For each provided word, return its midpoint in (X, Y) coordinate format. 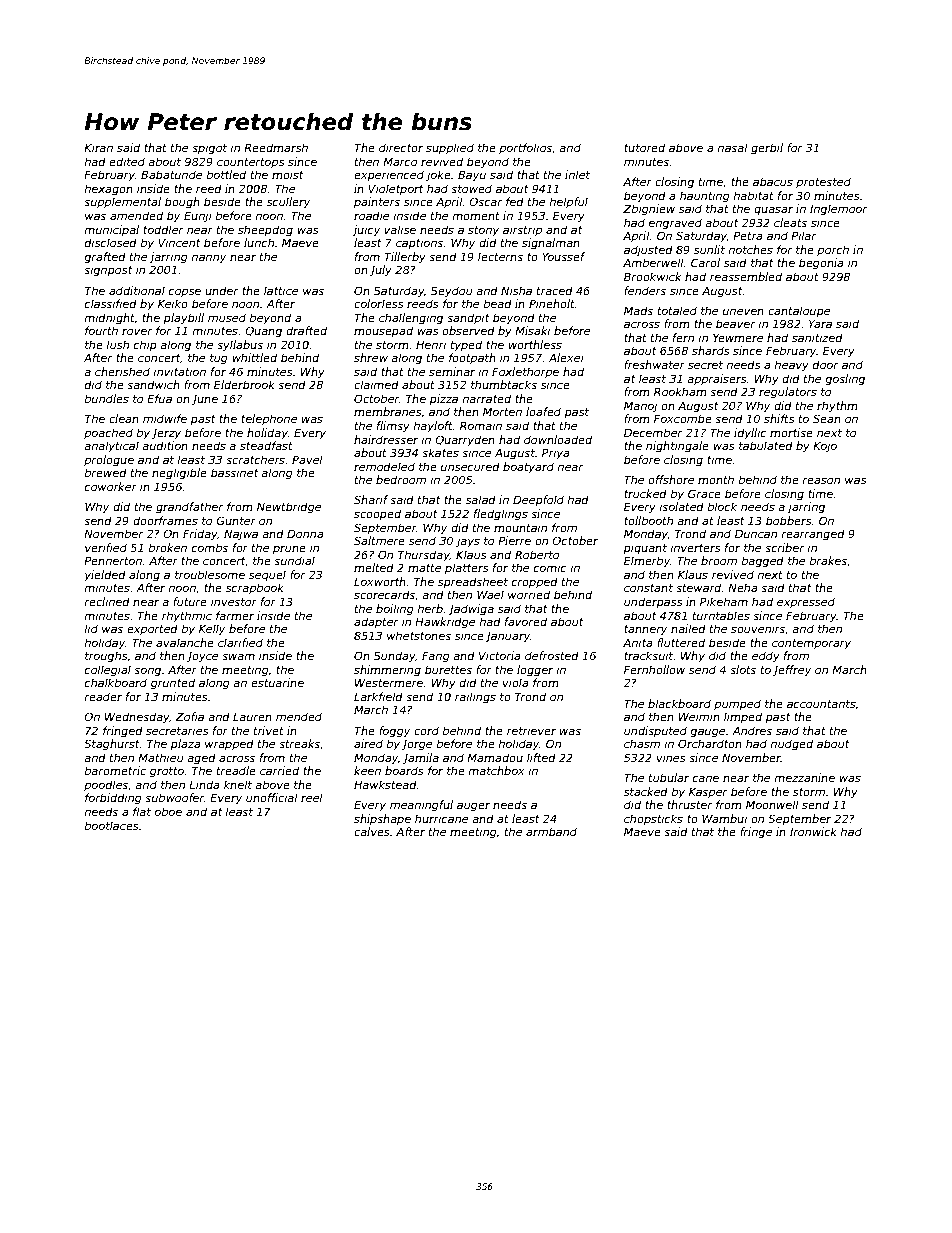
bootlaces (111, 825)
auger (473, 807)
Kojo (825, 447)
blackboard (679, 703)
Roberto (537, 554)
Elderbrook (244, 384)
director (401, 147)
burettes (448, 669)
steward (698, 587)
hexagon (108, 190)
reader (103, 696)
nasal (732, 147)
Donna (305, 533)
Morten (502, 411)
